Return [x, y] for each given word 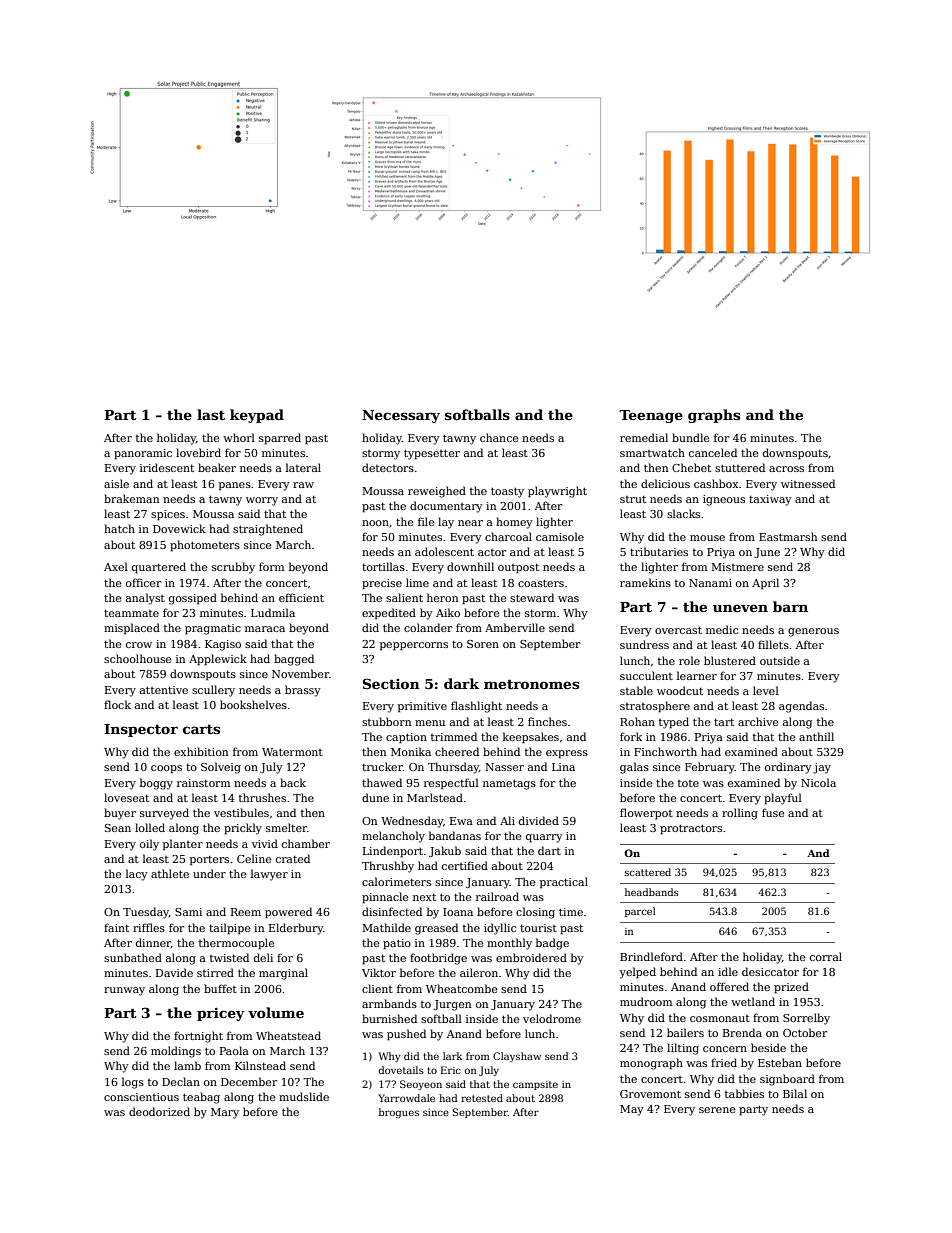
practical [564, 882]
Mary [225, 1113]
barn [790, 606]
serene [717, 1110]
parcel [640, 912]
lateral [303, 467]
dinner [153, 942]
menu [430, 723]
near [470, 523]
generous [813, 632]
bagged [294, 660]
